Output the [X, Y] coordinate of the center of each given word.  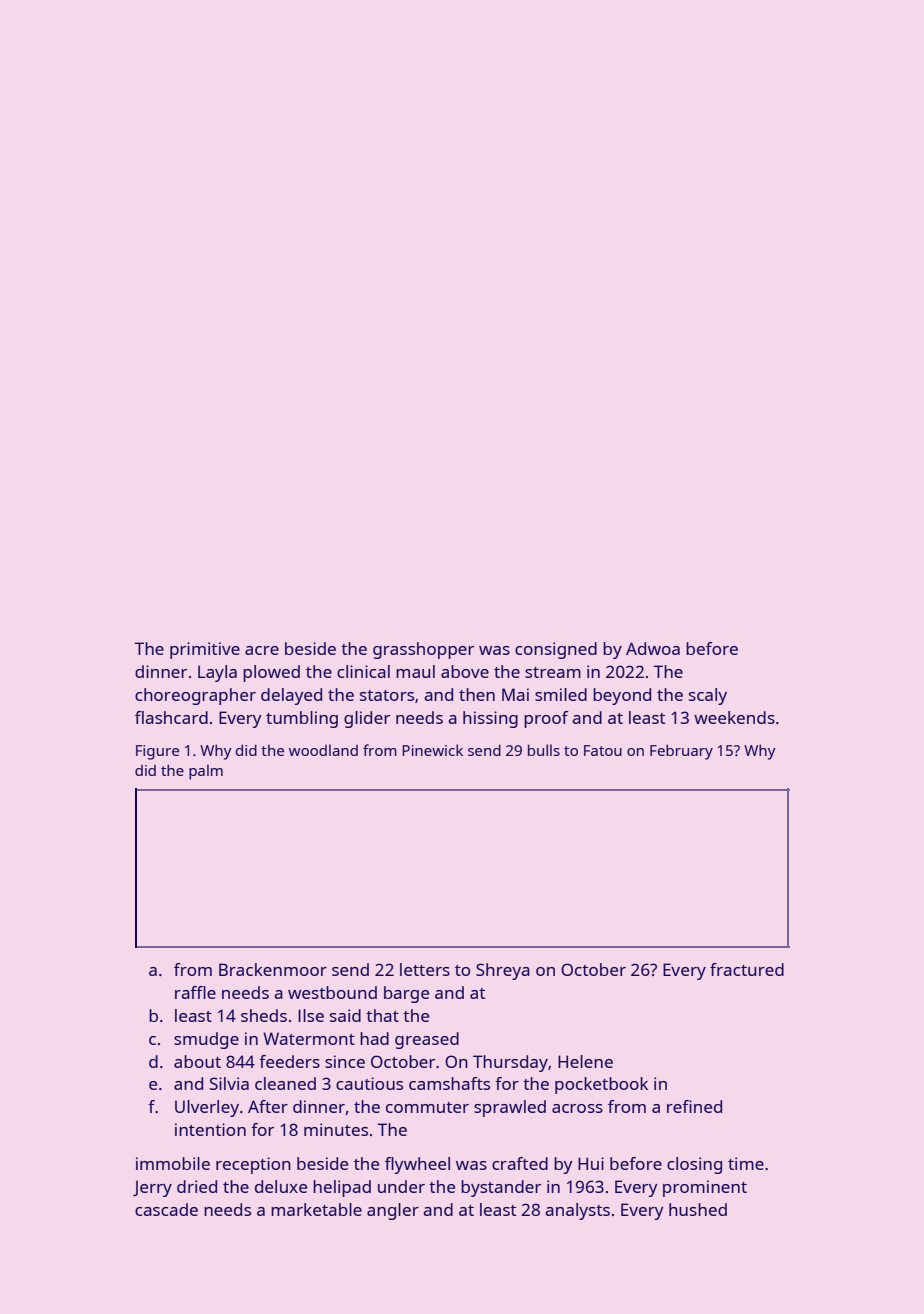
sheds [264, 1015]
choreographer [195, 696]
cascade [166, 1209]
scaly [708, 696]
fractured [747, 969]
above [465, 671]
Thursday [510, 1063]
